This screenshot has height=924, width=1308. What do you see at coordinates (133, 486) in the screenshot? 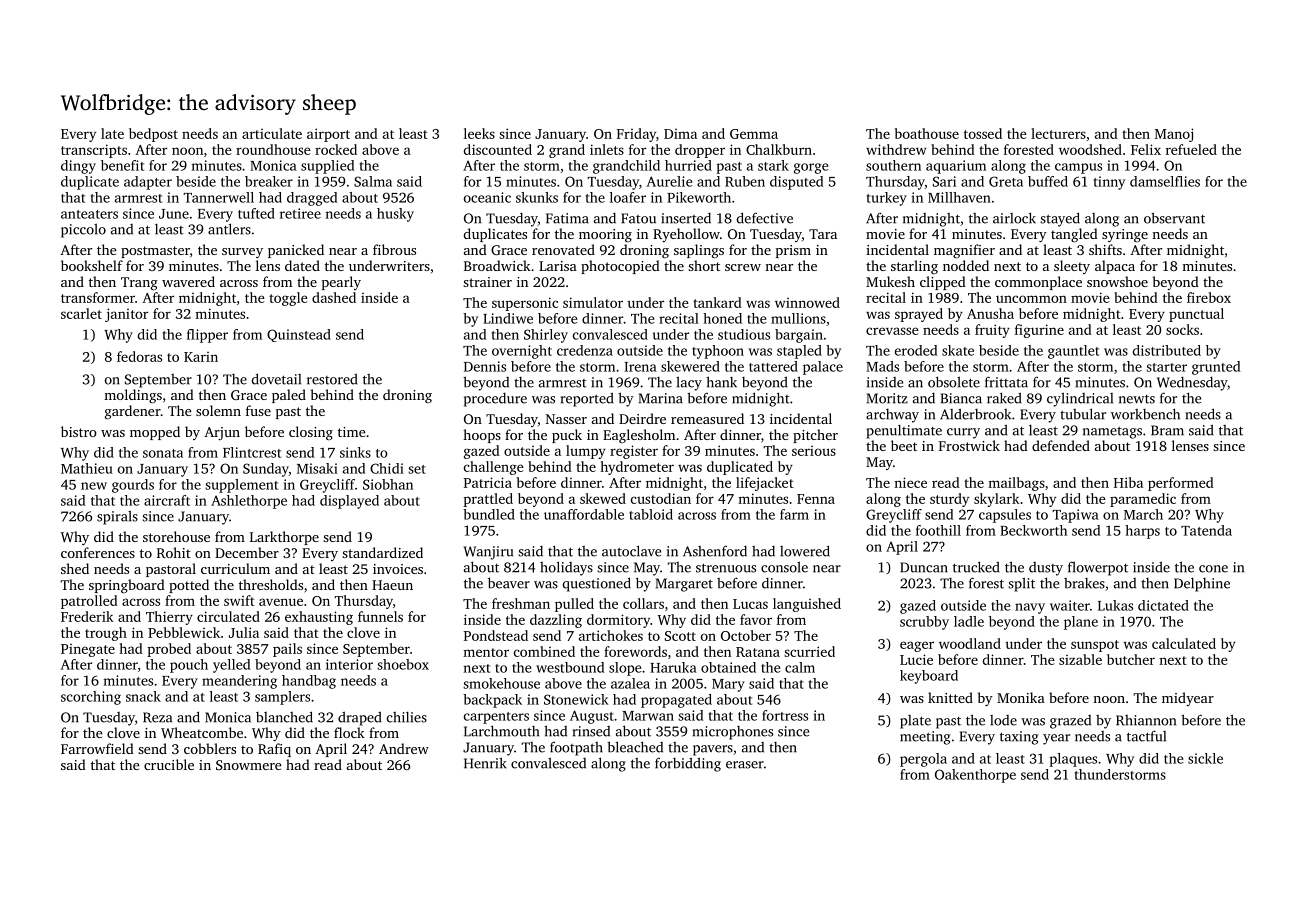
I see `gourds` at bounding box center [133, 486].
